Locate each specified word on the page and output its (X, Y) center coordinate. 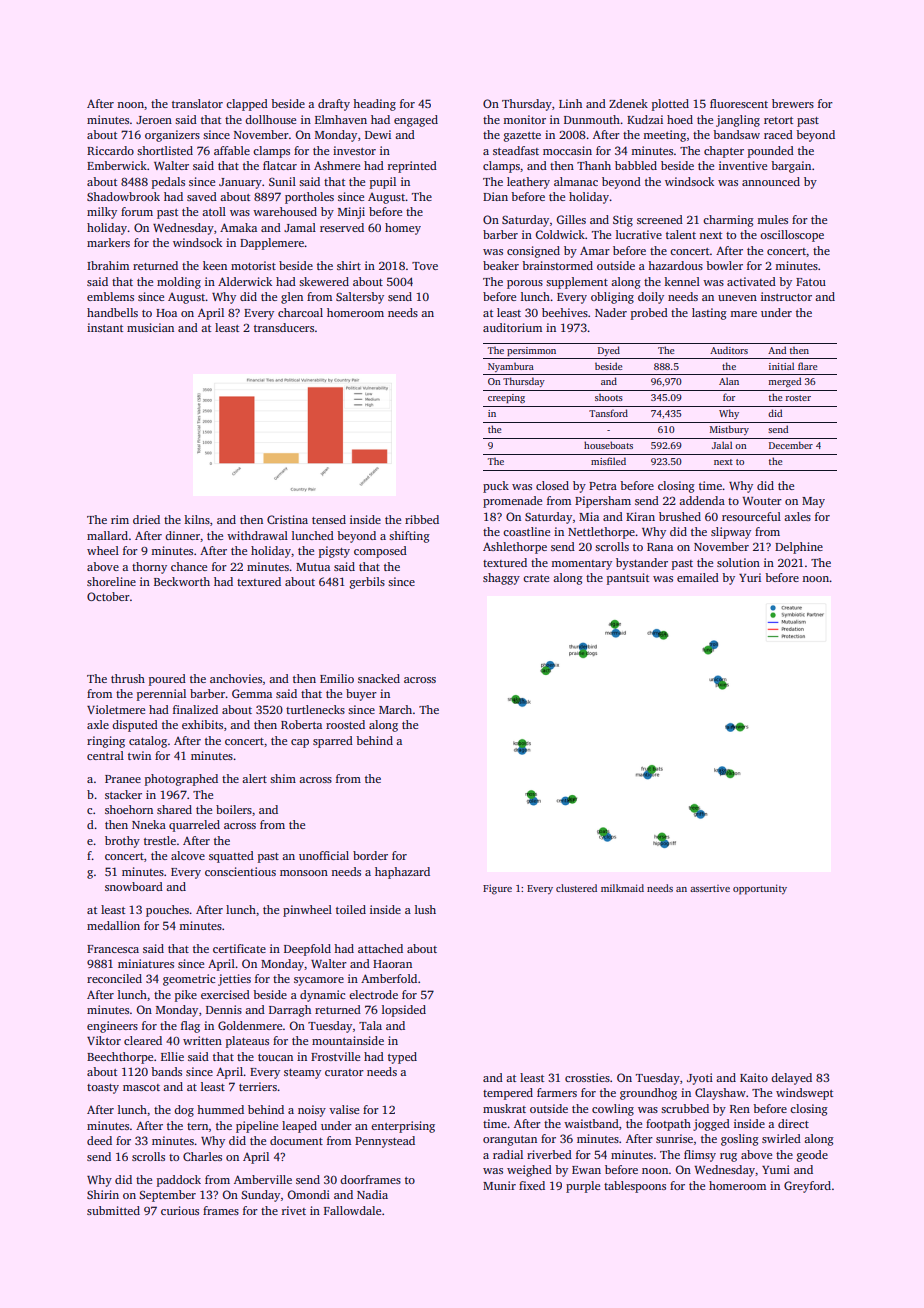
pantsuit (628, 579)
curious (180, 1210)
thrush (128, 678)
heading (374, 105)
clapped (247, 105)
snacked (379, 678)
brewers (793, 103)
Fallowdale (352, 1210)
